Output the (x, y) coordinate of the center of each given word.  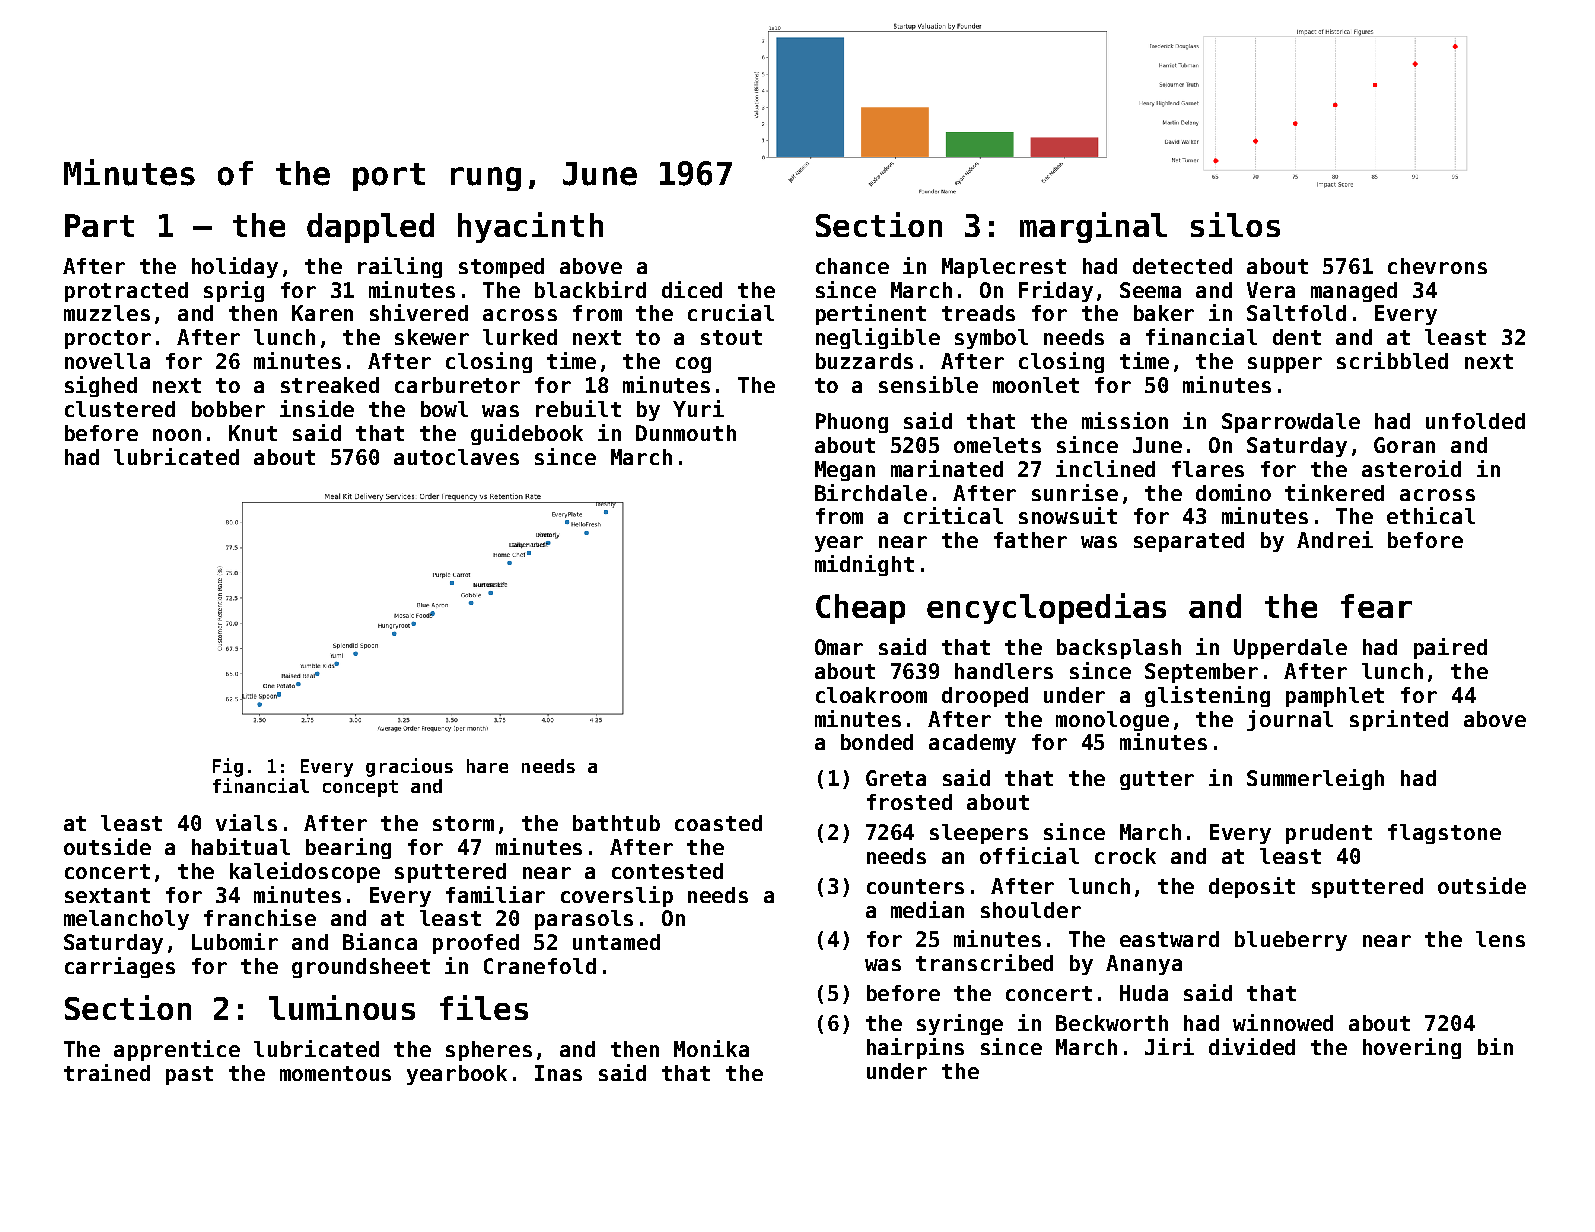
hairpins (915, 1048)
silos (1235, 224)
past (189, 1075)
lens (1500, 939)
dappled (370, 228)
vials (246, 822)
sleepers (979, 834)
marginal (1093, 227)
